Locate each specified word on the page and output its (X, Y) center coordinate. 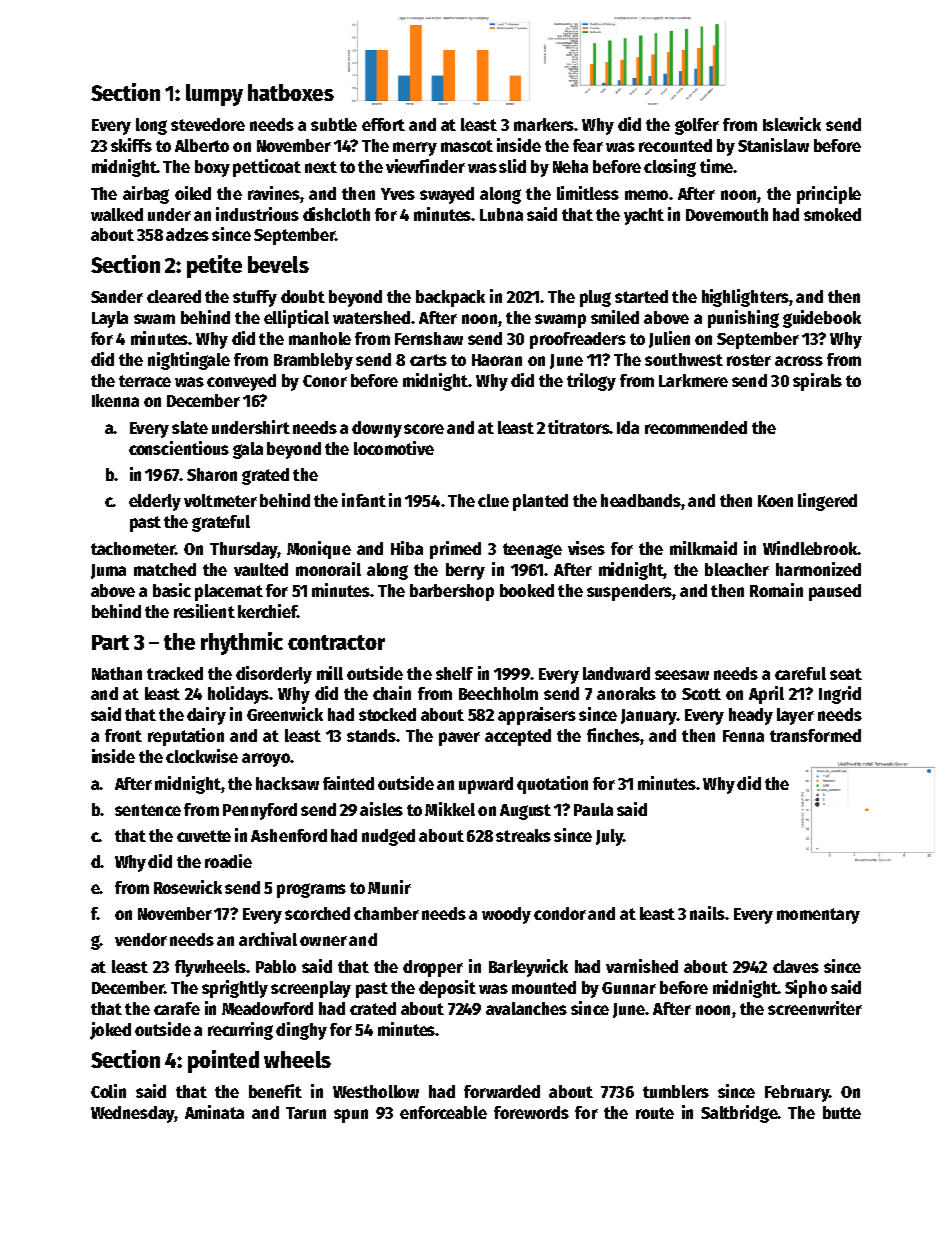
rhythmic (242, 643)
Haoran (497, 360)
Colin (108, 1091)
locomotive (394, 448)
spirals (817, 382)
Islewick (792, 124)
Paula (593, 809)
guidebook (822, 319)
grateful (221, 523)
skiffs (131, 145)
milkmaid (703, 548)
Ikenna (115, 400)
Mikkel (450, 809)
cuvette (204, 836)
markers (544, 124)
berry (465, 571)
